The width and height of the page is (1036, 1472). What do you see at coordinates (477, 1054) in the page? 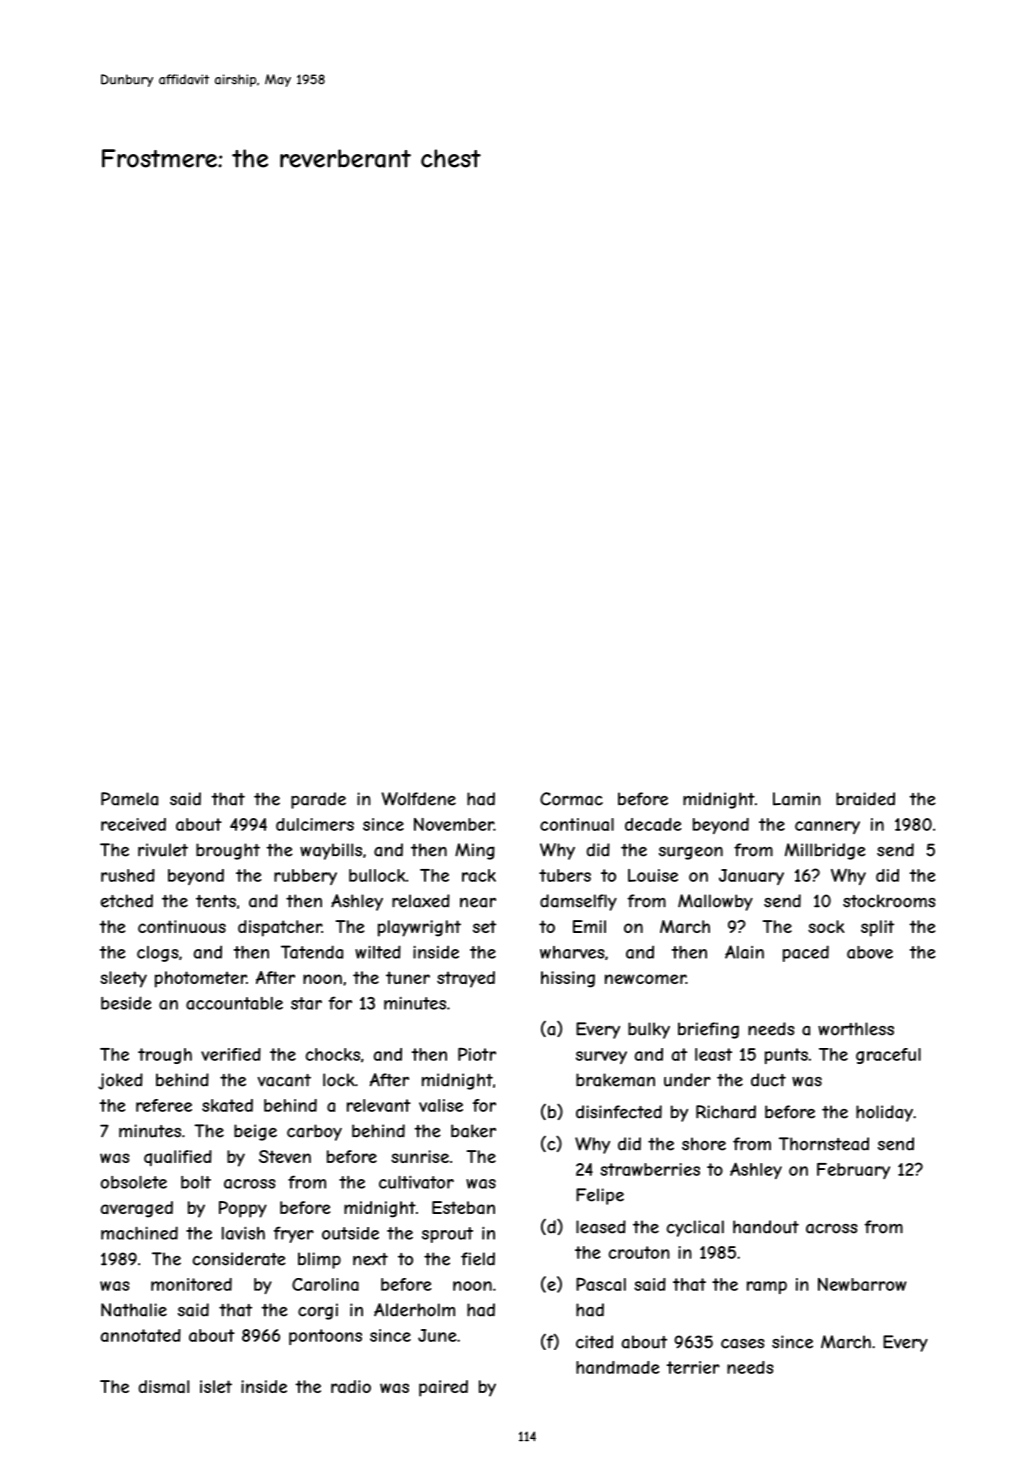
I see `Piotr` at bounding box center [477, 1054].
